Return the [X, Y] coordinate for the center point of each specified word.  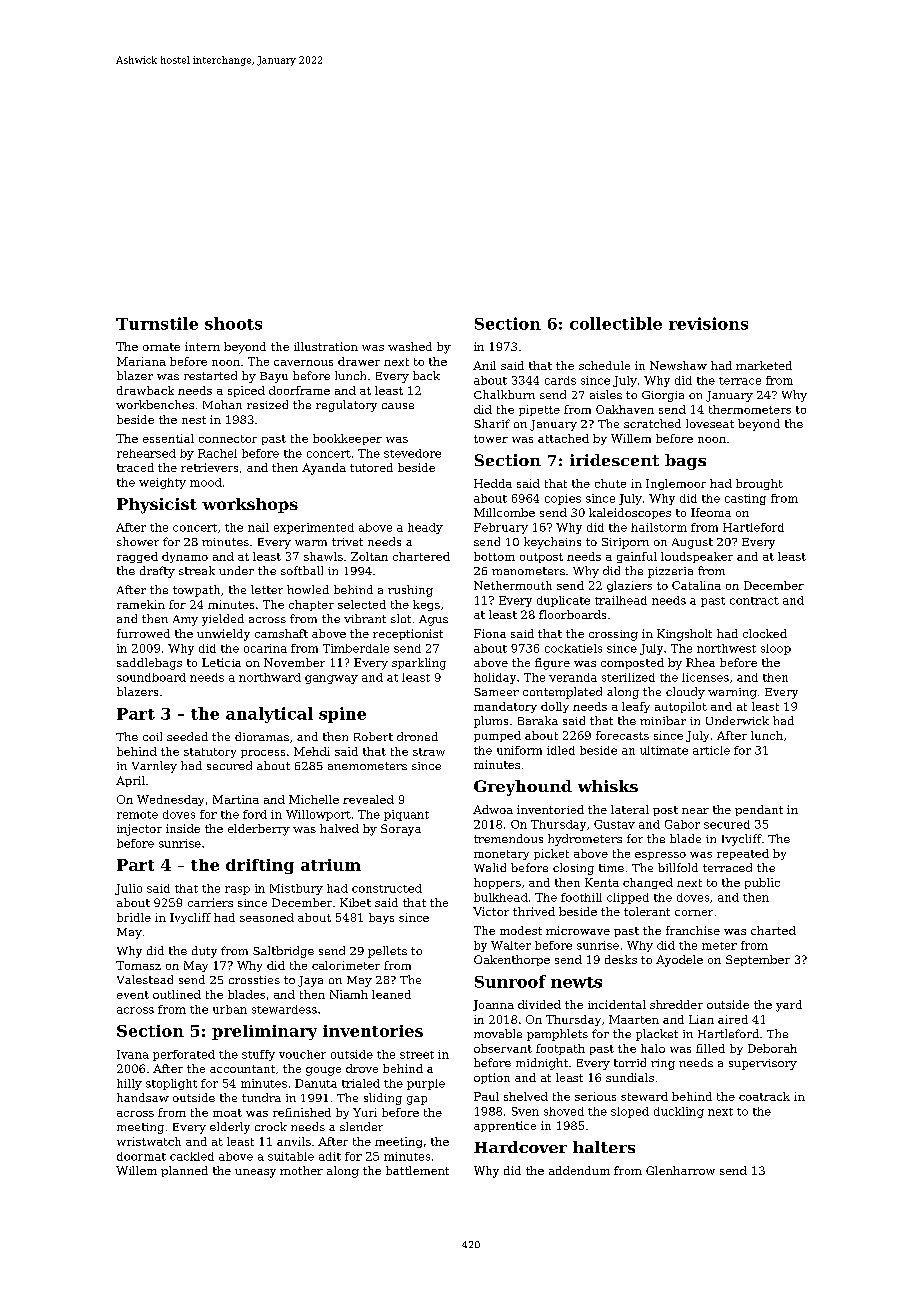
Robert [373, 736]
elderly [230, 1128]
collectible [616, 323]
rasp [237, 890]
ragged [137, 557]
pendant [759, 810]
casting [745, 499]
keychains [552, 543]
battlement [417, 1170]
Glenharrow [680, 1170]
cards [560, 380]
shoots [233, 323]
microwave [578, 930]
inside [183, 828]
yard [789, 1006]
